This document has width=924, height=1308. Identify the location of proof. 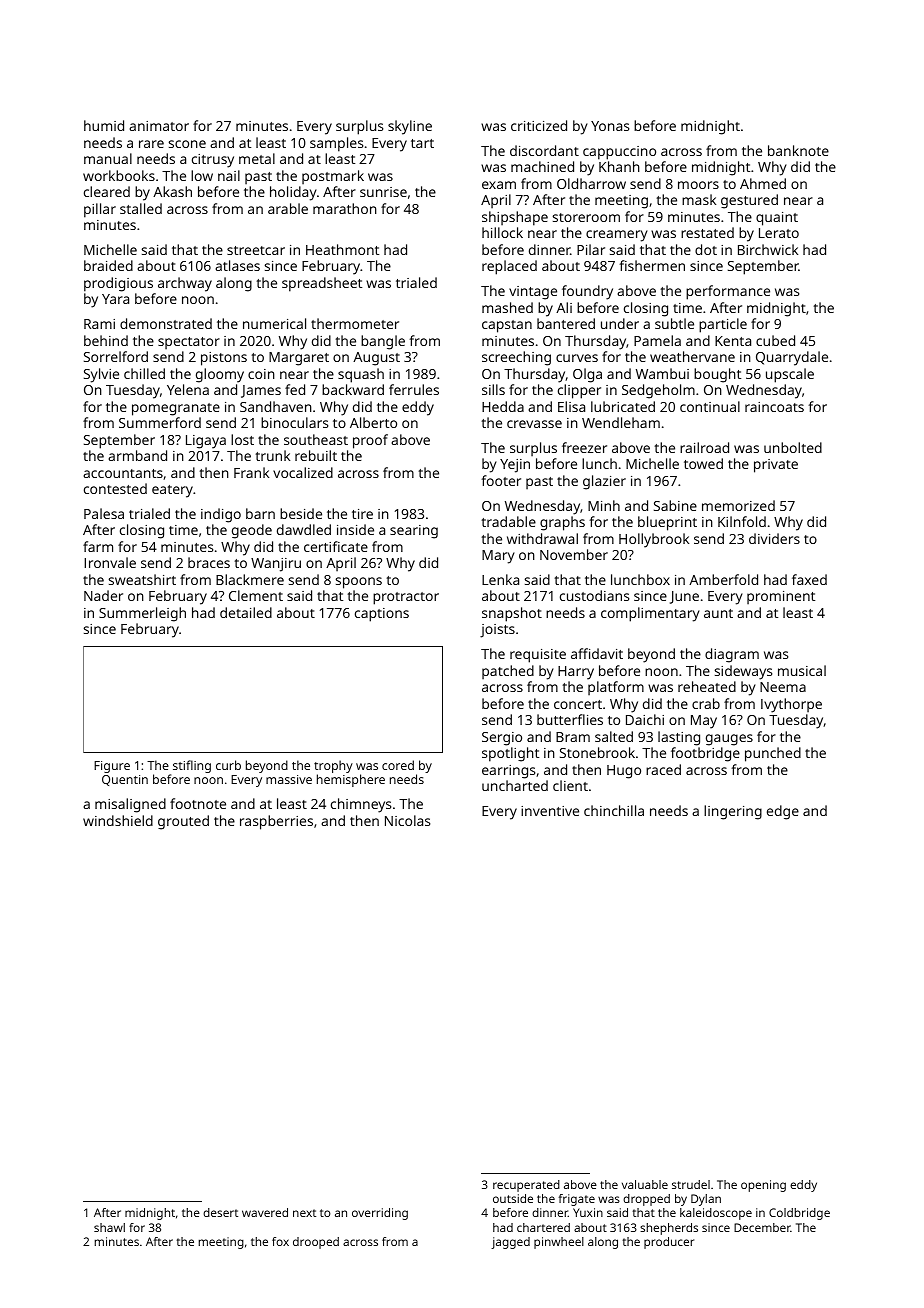
(370, 441).
